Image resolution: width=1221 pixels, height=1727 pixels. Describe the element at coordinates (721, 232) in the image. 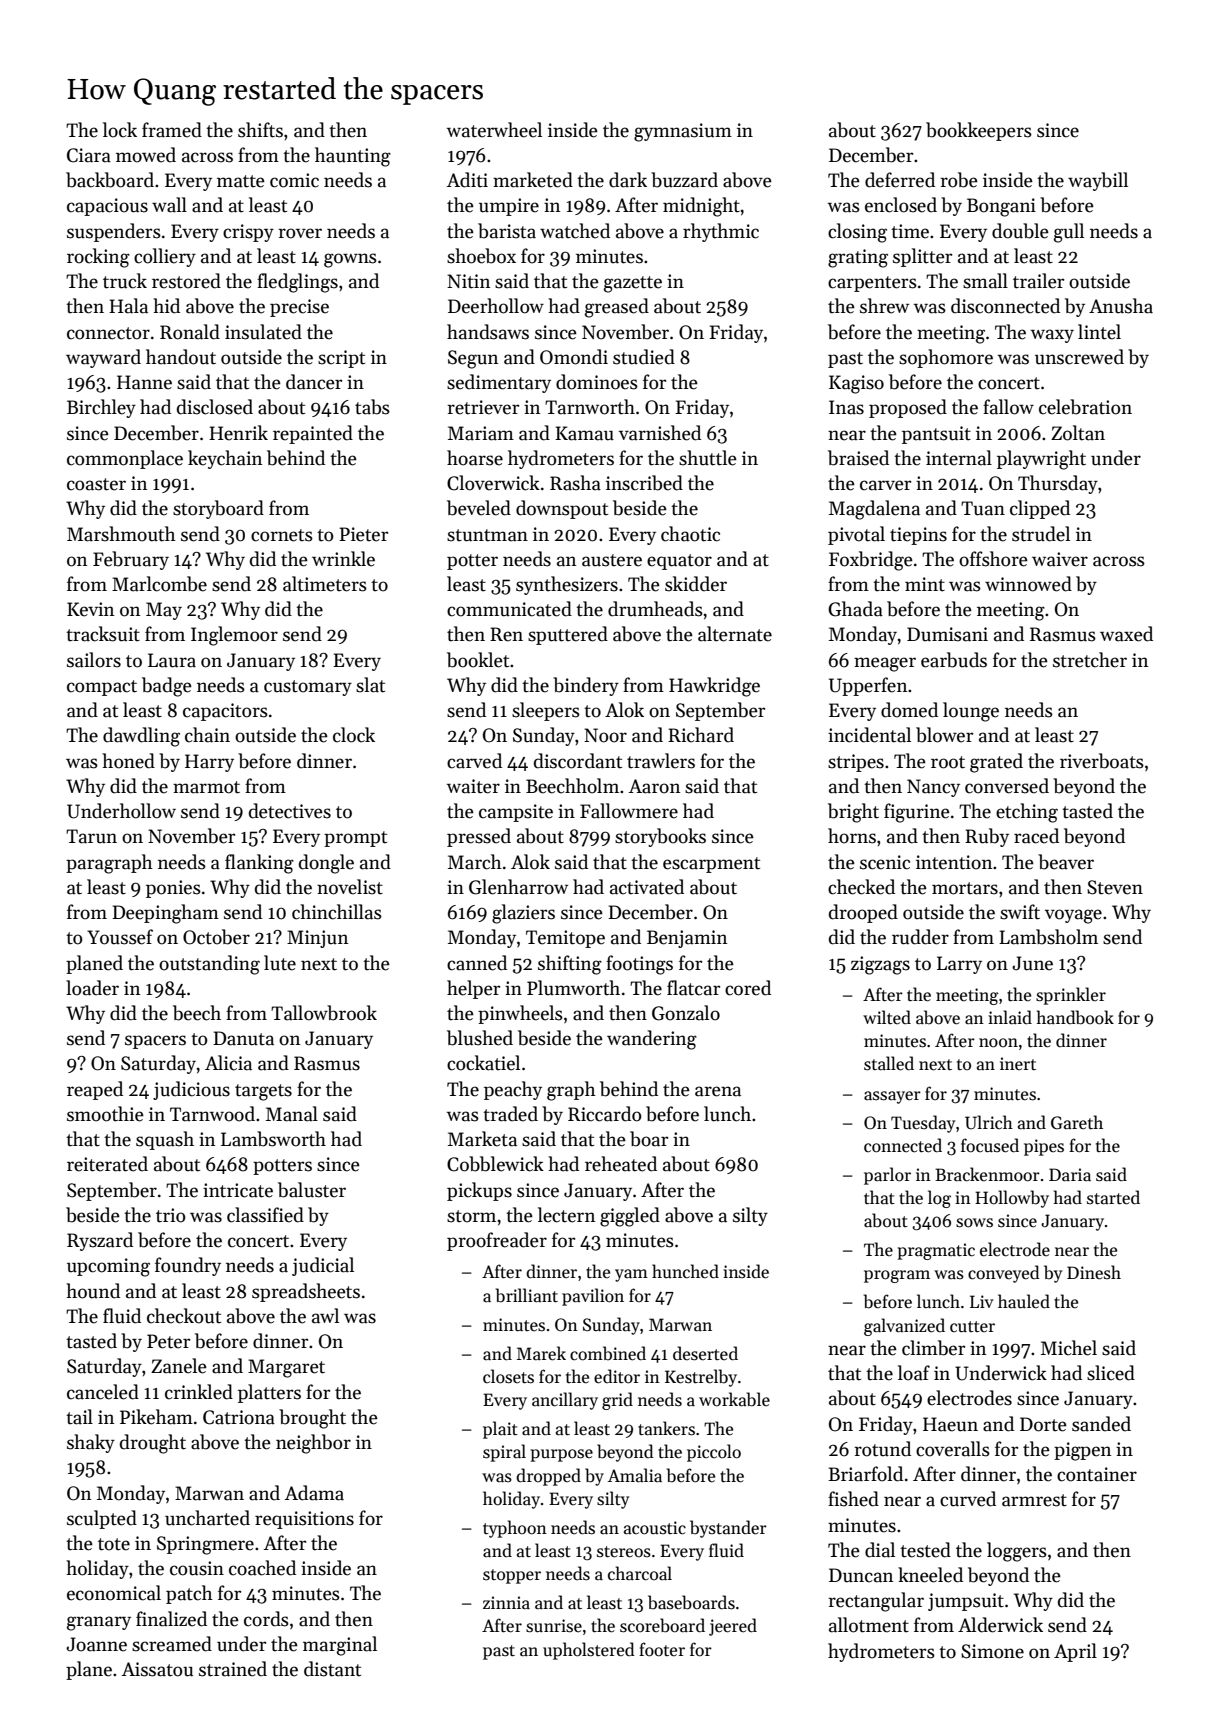

I see `rhythmic` at that location.
